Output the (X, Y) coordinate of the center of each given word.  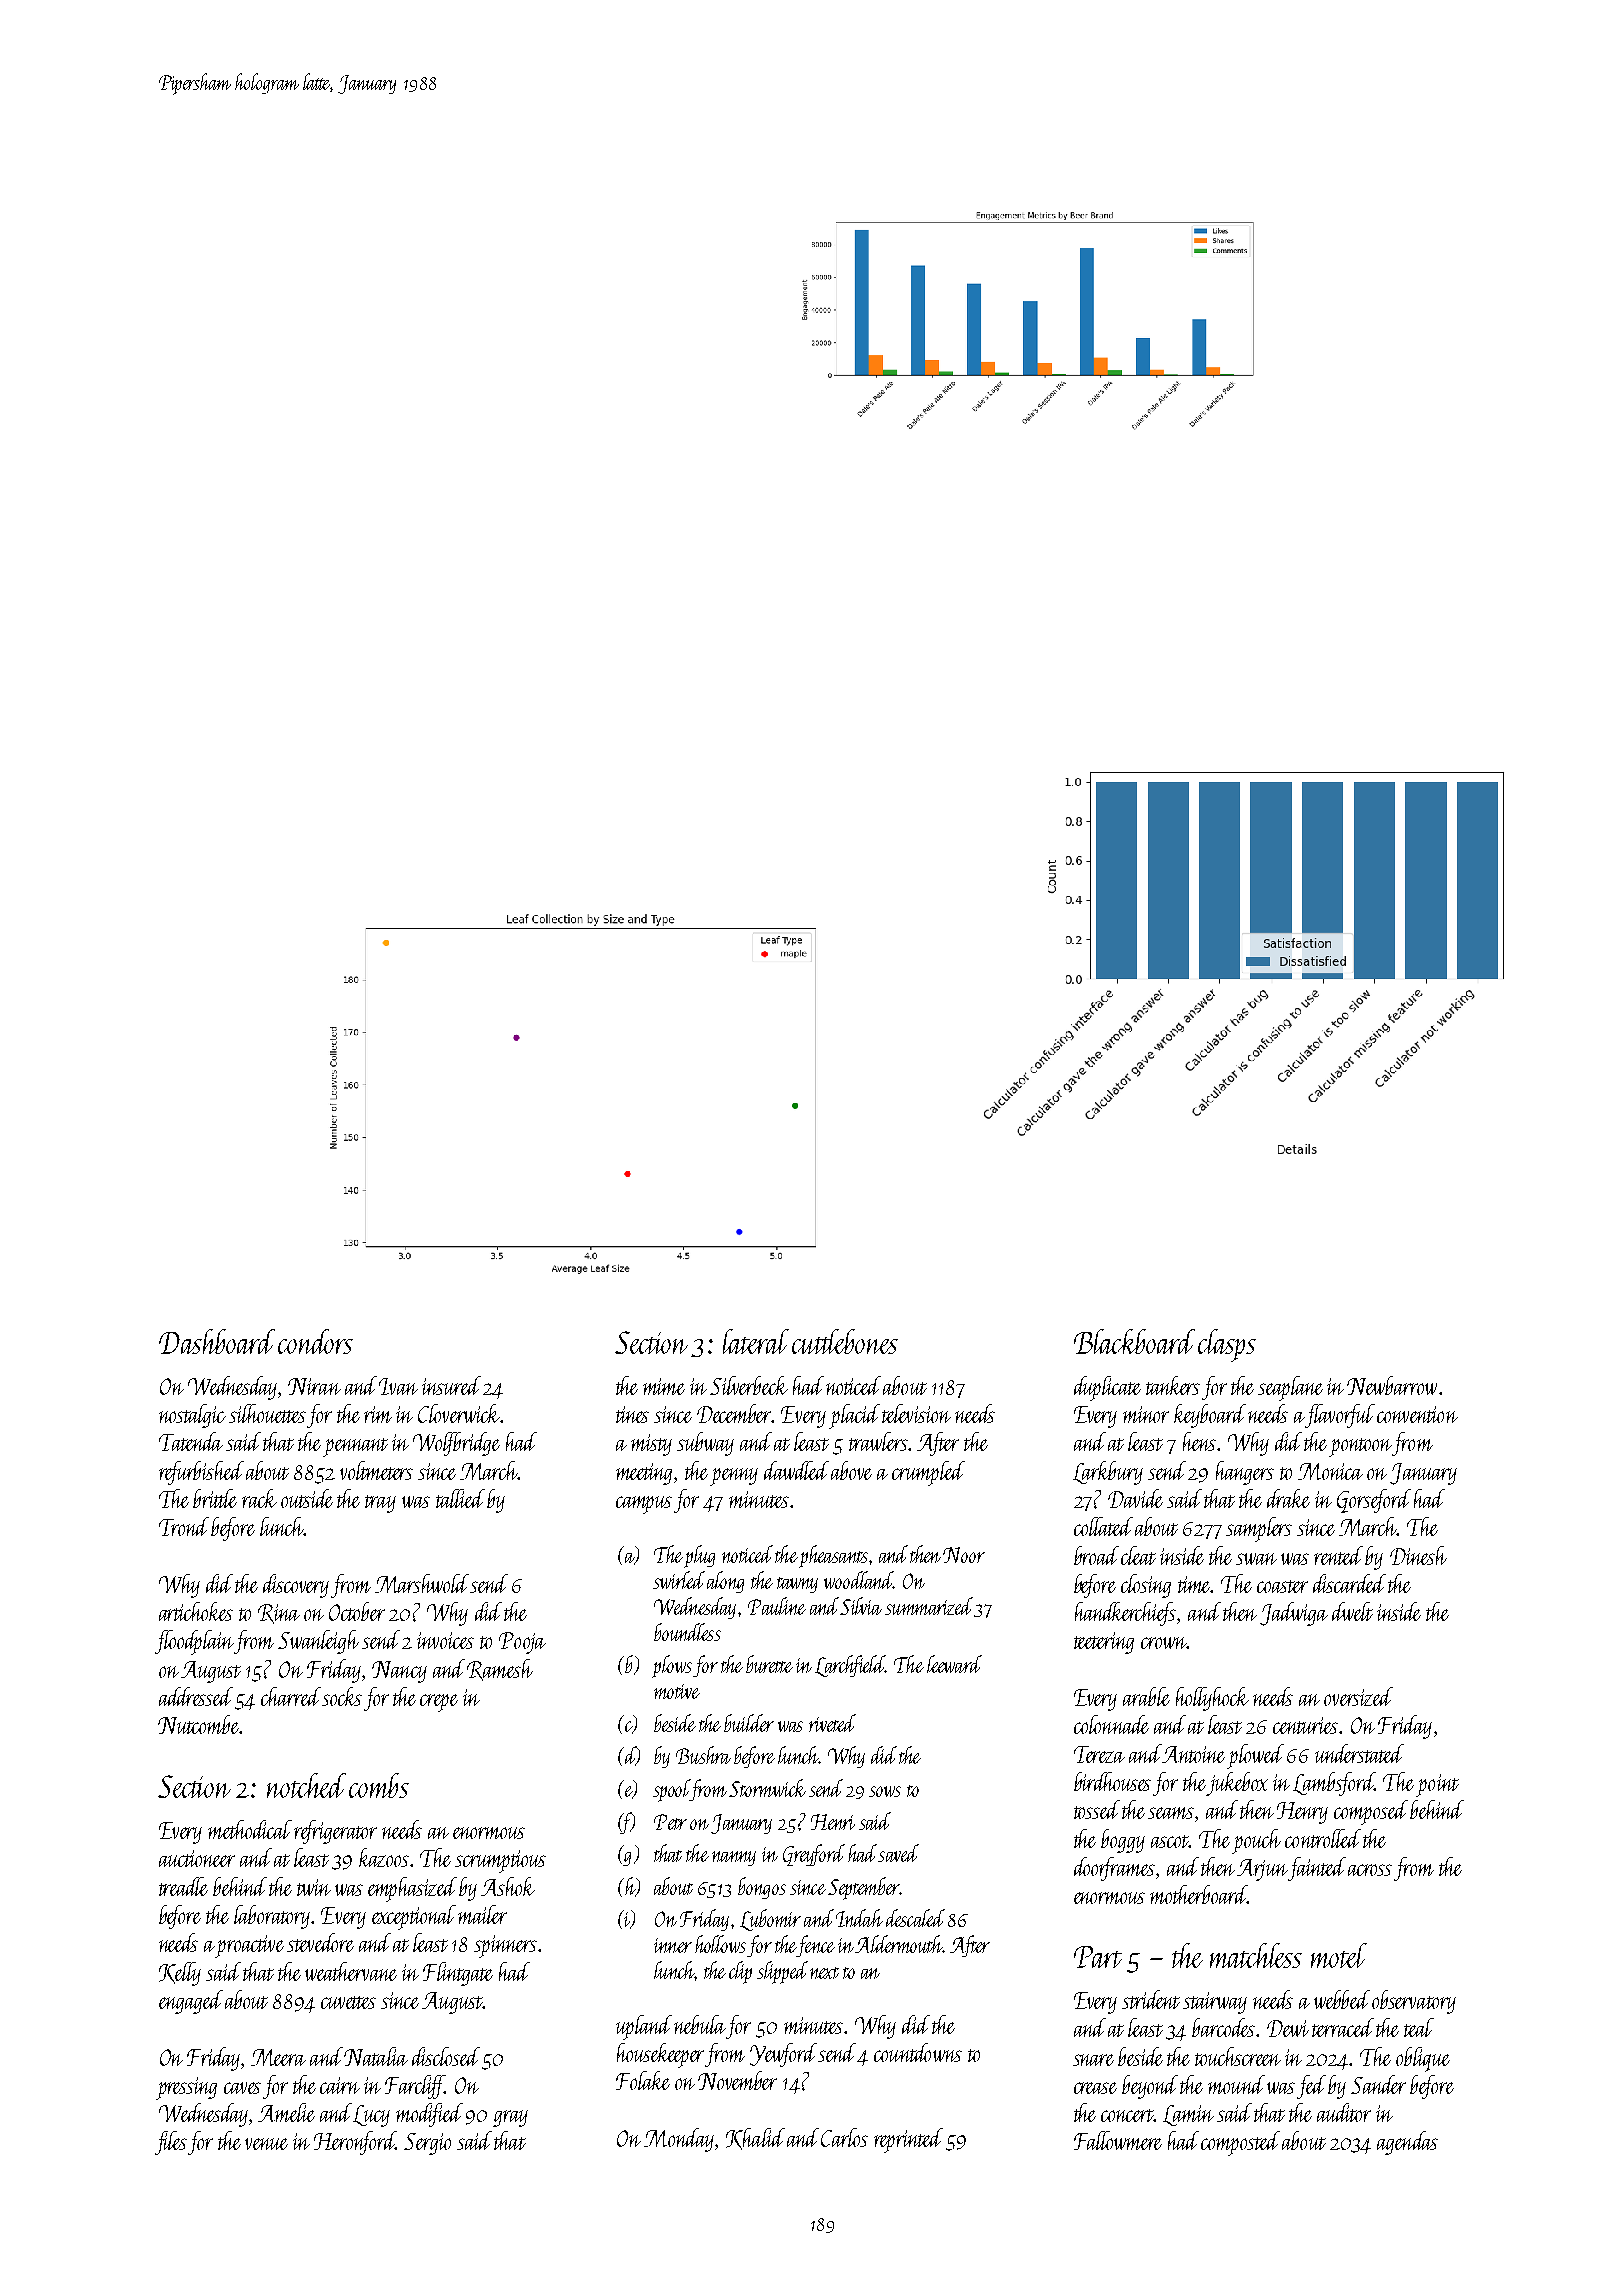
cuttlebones (845, 1341)
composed (1371, 1812)
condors (315, 1341)
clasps (1227, 1345)
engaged (191, 2002)
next (824, 1973)
